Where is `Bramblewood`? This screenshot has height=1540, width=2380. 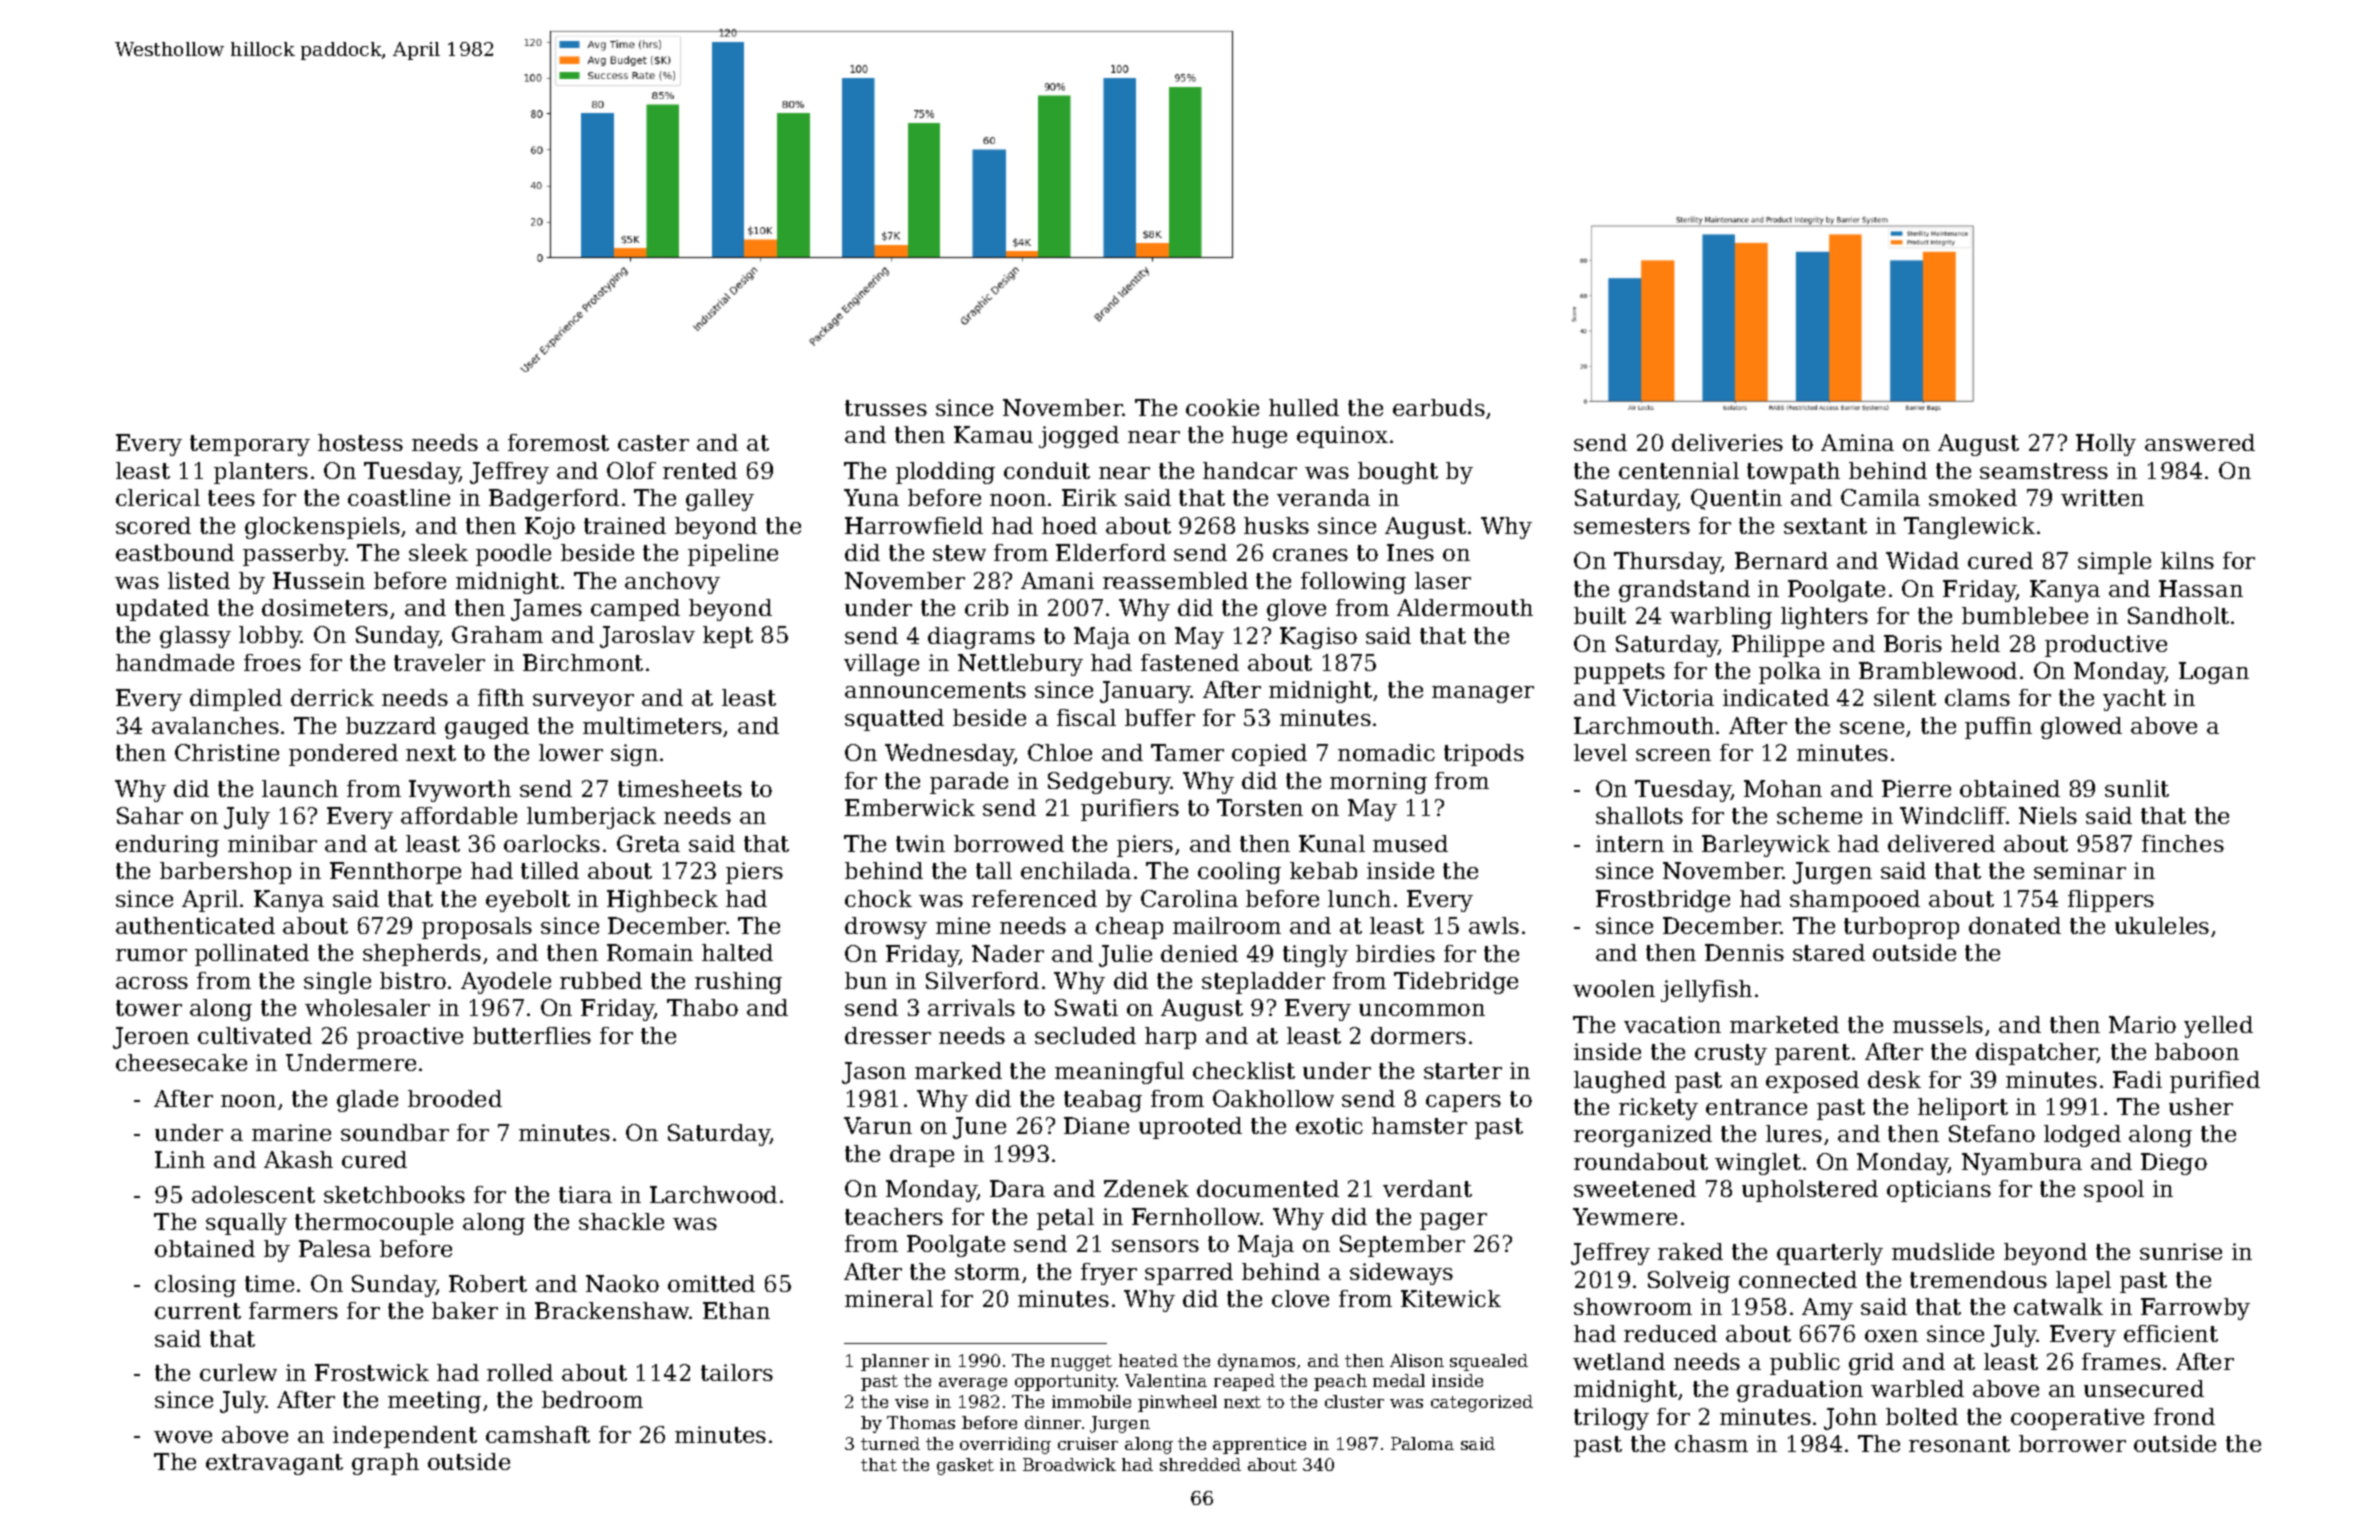
Bramblewood is located at coordinates (1938, 670).
